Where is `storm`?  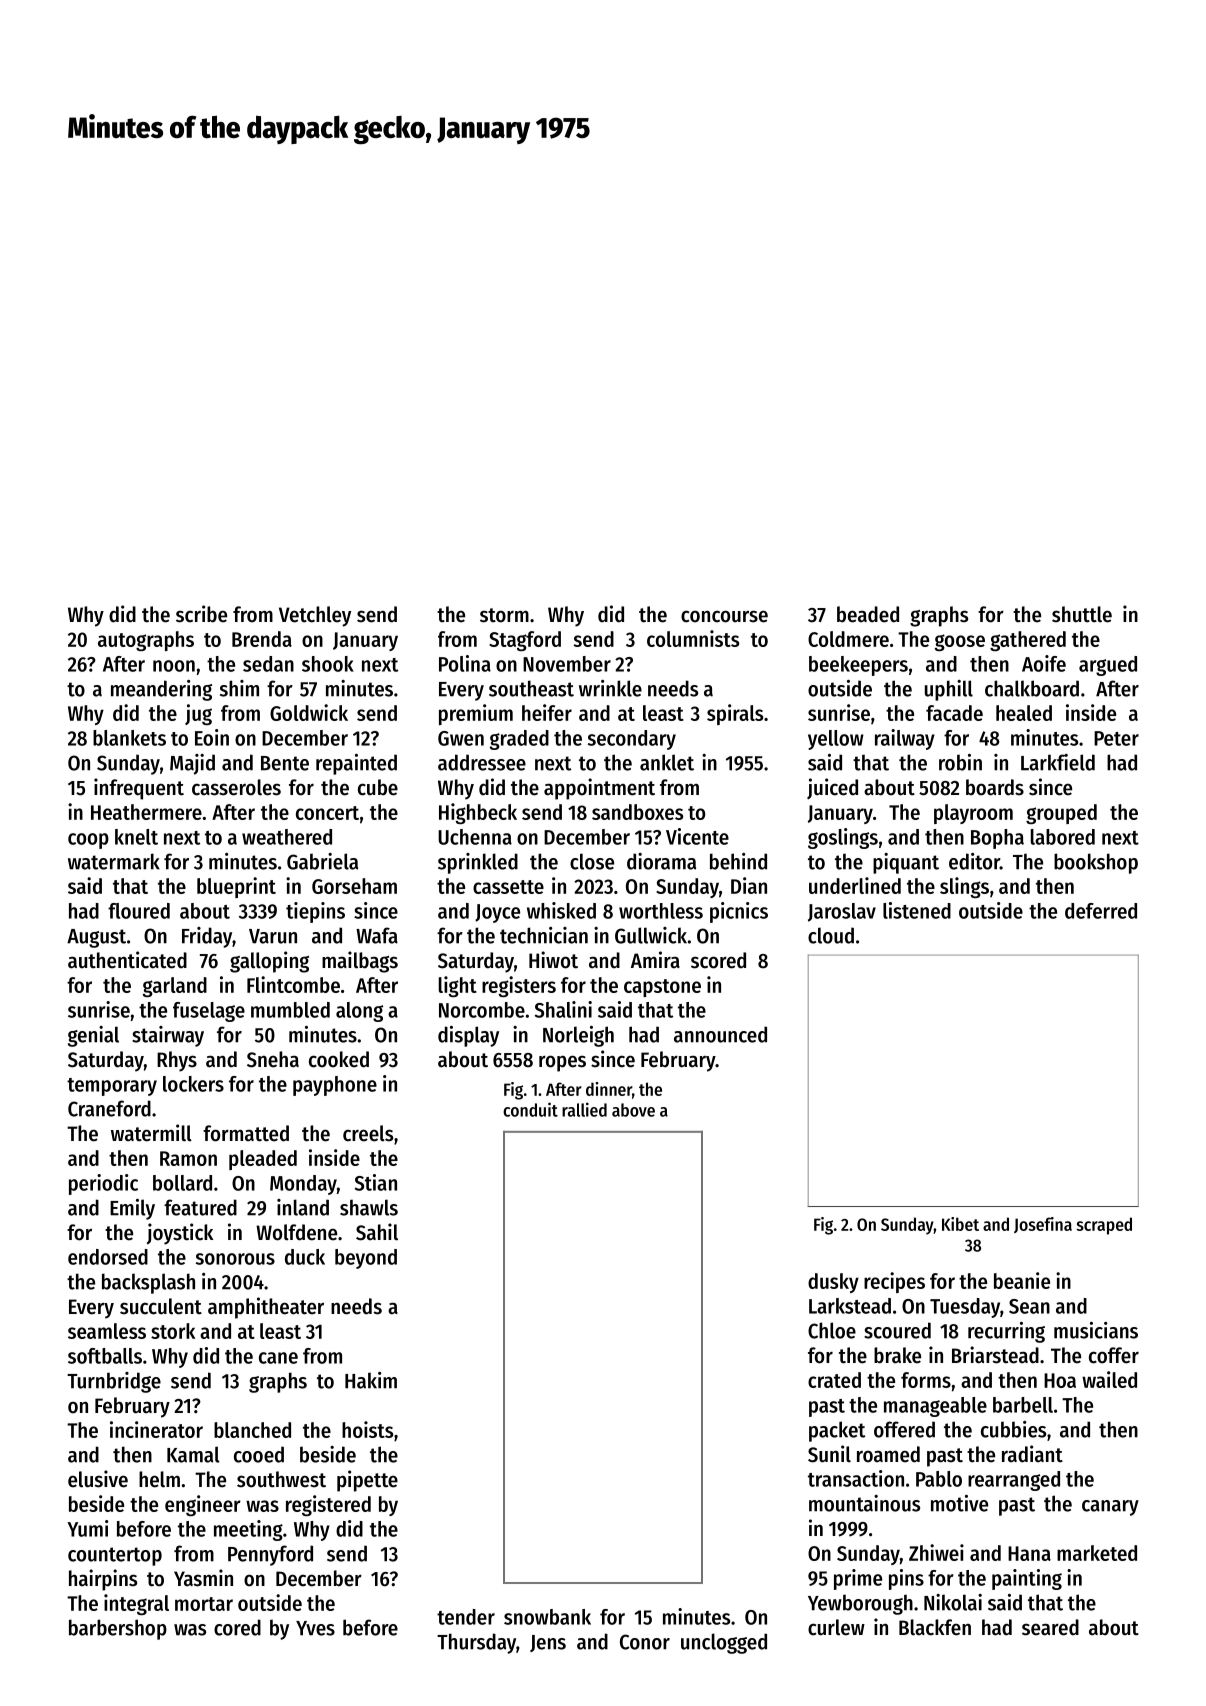 storm is located at coordinates (504, 615).
